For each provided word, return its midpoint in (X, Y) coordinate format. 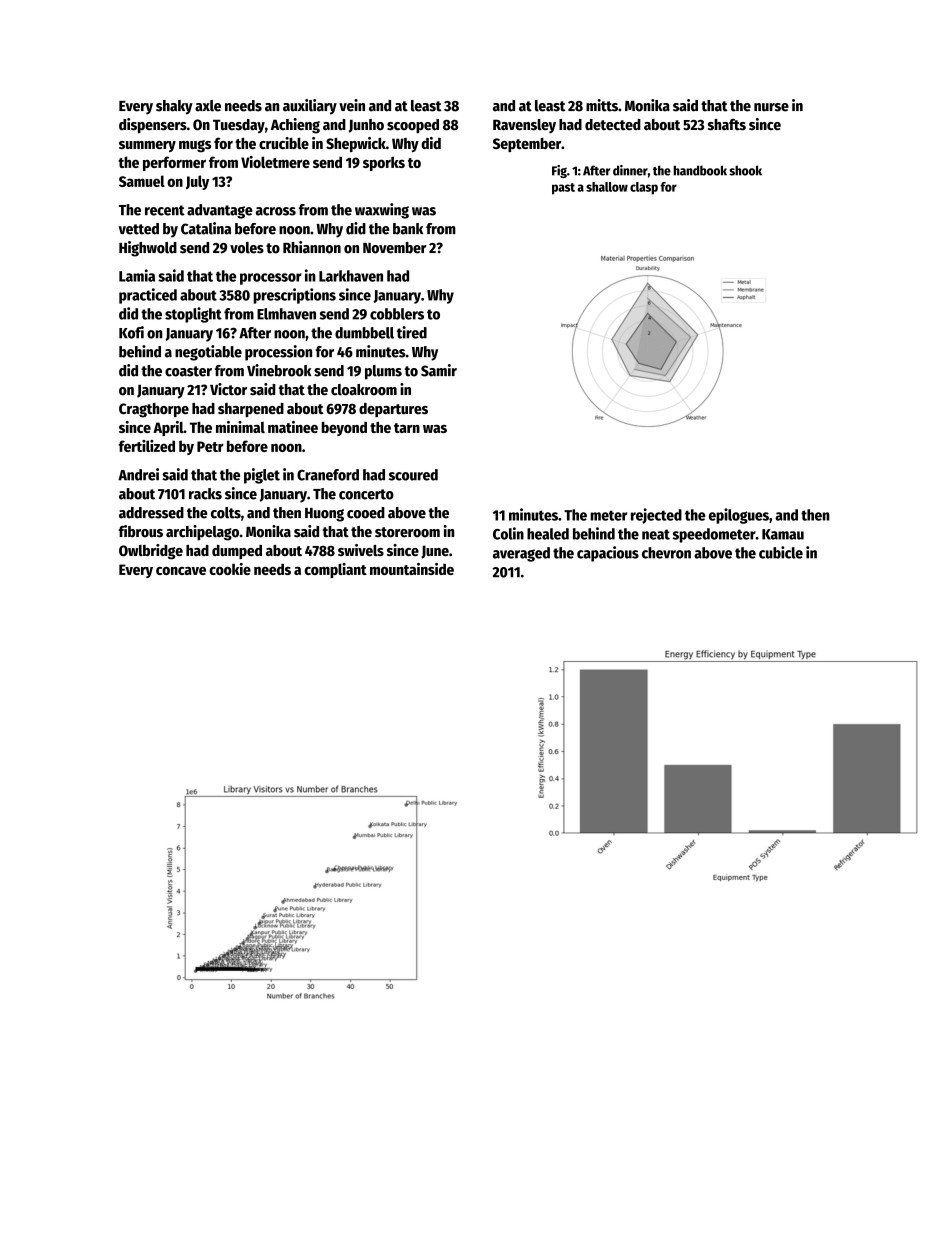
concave (181, 571)
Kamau (783, 534)
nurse (771, 107)
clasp (644, 188)
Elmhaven (286, 314)
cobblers (397, 314)
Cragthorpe (154, 410)
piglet (262, 476)
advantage (220, 211)
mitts (602, 105)
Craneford (328, 475)
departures (393, 410)
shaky (174, 107)
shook (745, 170)
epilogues (739, 516)
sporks (384, 163)
